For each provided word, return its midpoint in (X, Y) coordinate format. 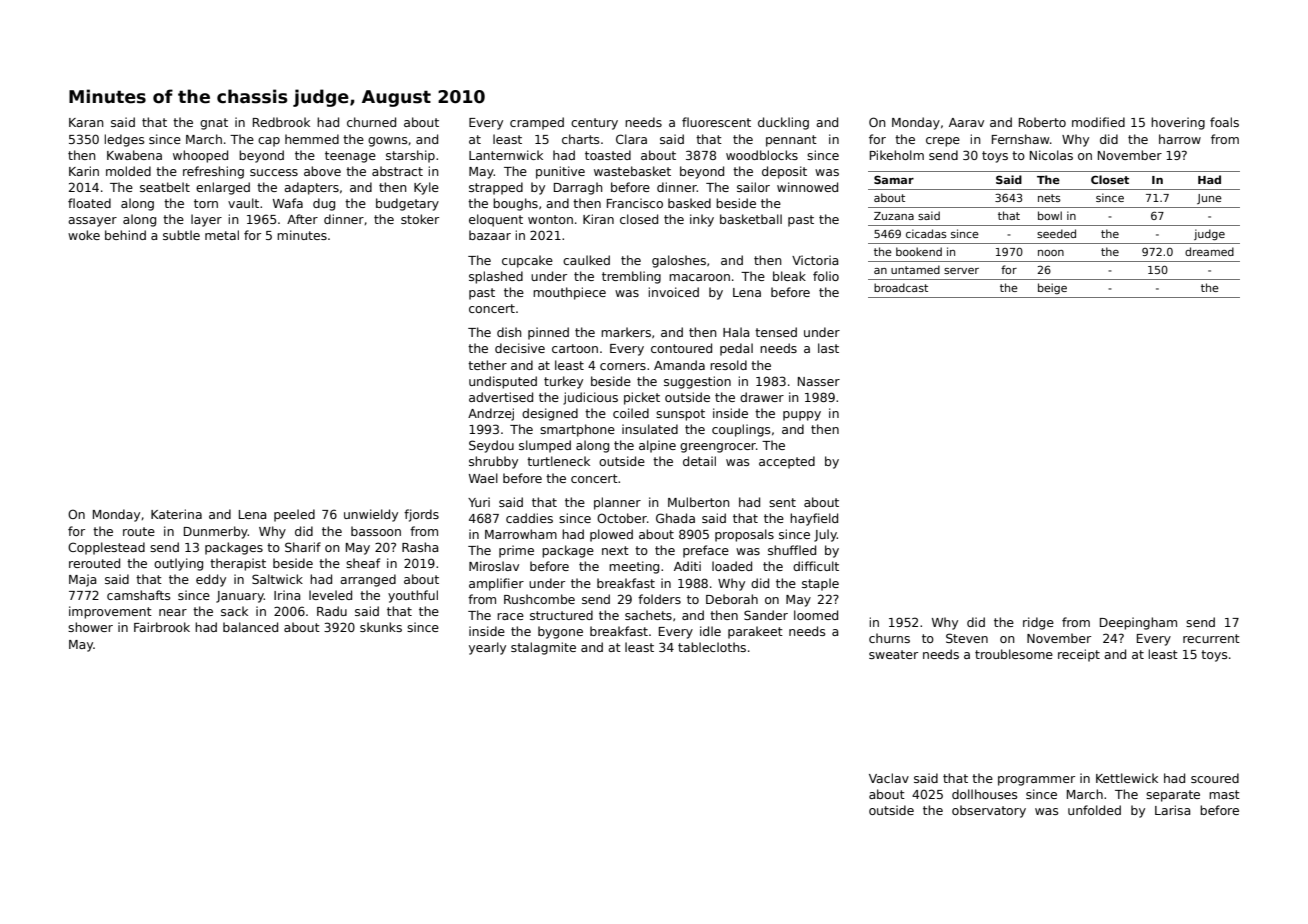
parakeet (755, 632)
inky (702, 220)
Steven (967, 638)
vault (243, 203)
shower (90, 627)
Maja (82, 580)
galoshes (679, 261)
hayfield (814, 519)
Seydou (491, 446)
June (1209, 199)
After (302, 219)
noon (1051, 253)
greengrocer (718, 448)
